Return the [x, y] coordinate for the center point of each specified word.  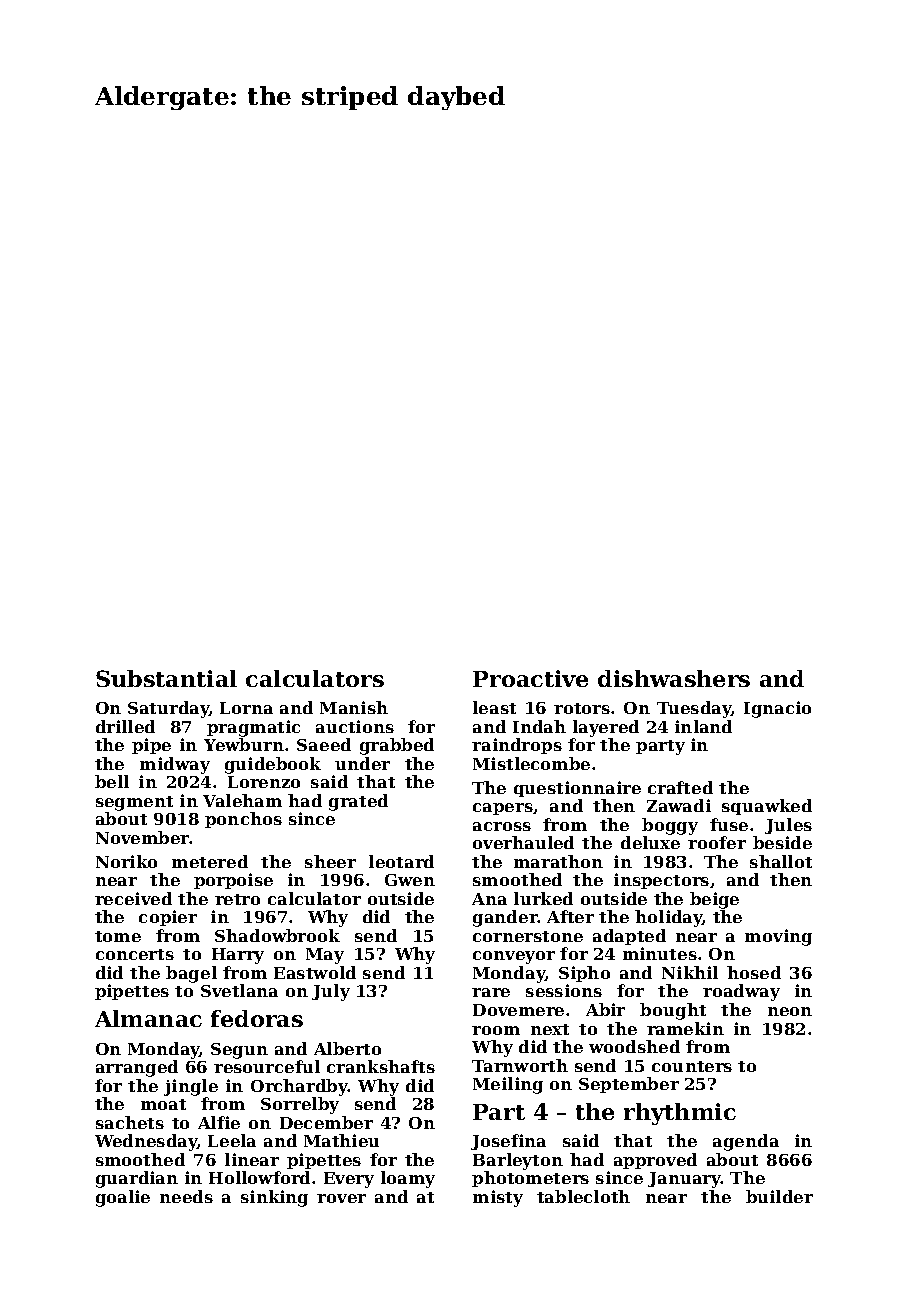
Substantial [166, 678]
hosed [754, 972]
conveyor [514, 957]
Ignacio [777, 709]
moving [778, 937]
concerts [135, 954]
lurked [543, 898]
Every [349, 1180]
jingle [191, 1087]
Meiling [508, 1085]
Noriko [126, 861]
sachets [130, 1122]
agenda [746, 1142]
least [494, 707]
